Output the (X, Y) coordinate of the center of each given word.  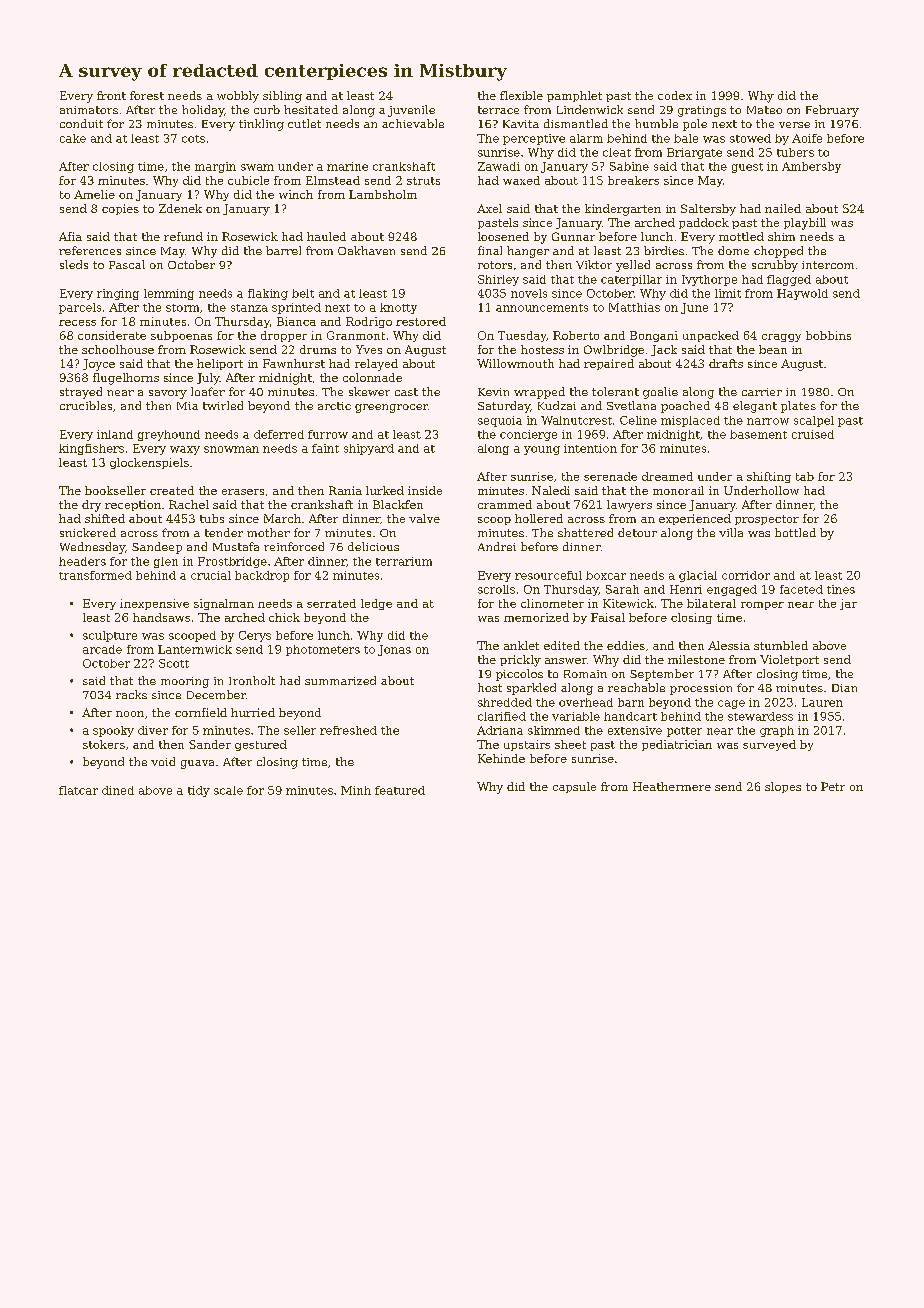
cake (73, 138)
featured (400, 790)
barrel (283, 250)
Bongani (654, 336)
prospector (767, 520)
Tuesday (522, 336)
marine (347, 166)
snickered (88, 532)
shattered (585, 532)
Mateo (764, 110)
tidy (199, 791)
